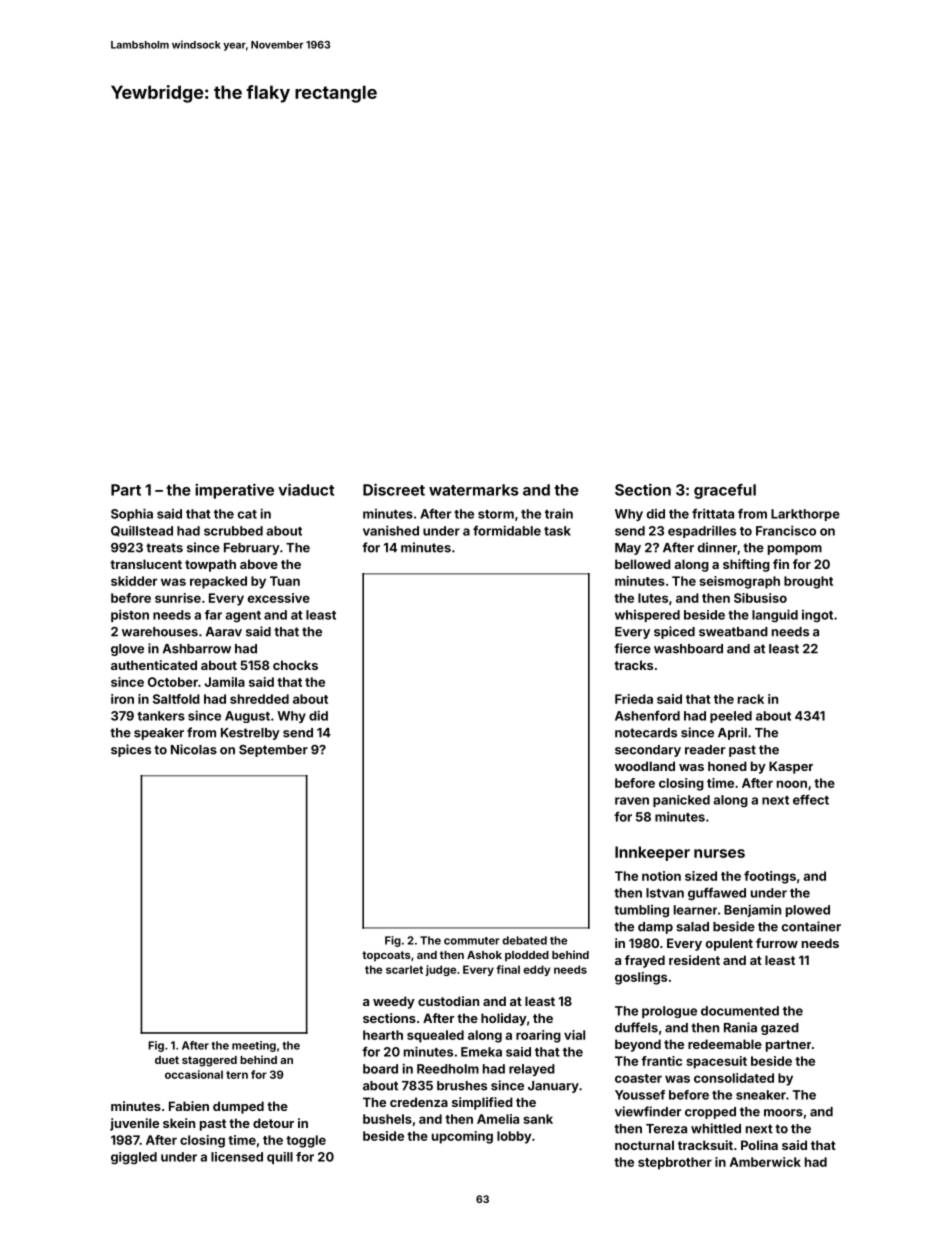 The image size is (952, 1233). I want to click on panicked, so click(681, 801).
